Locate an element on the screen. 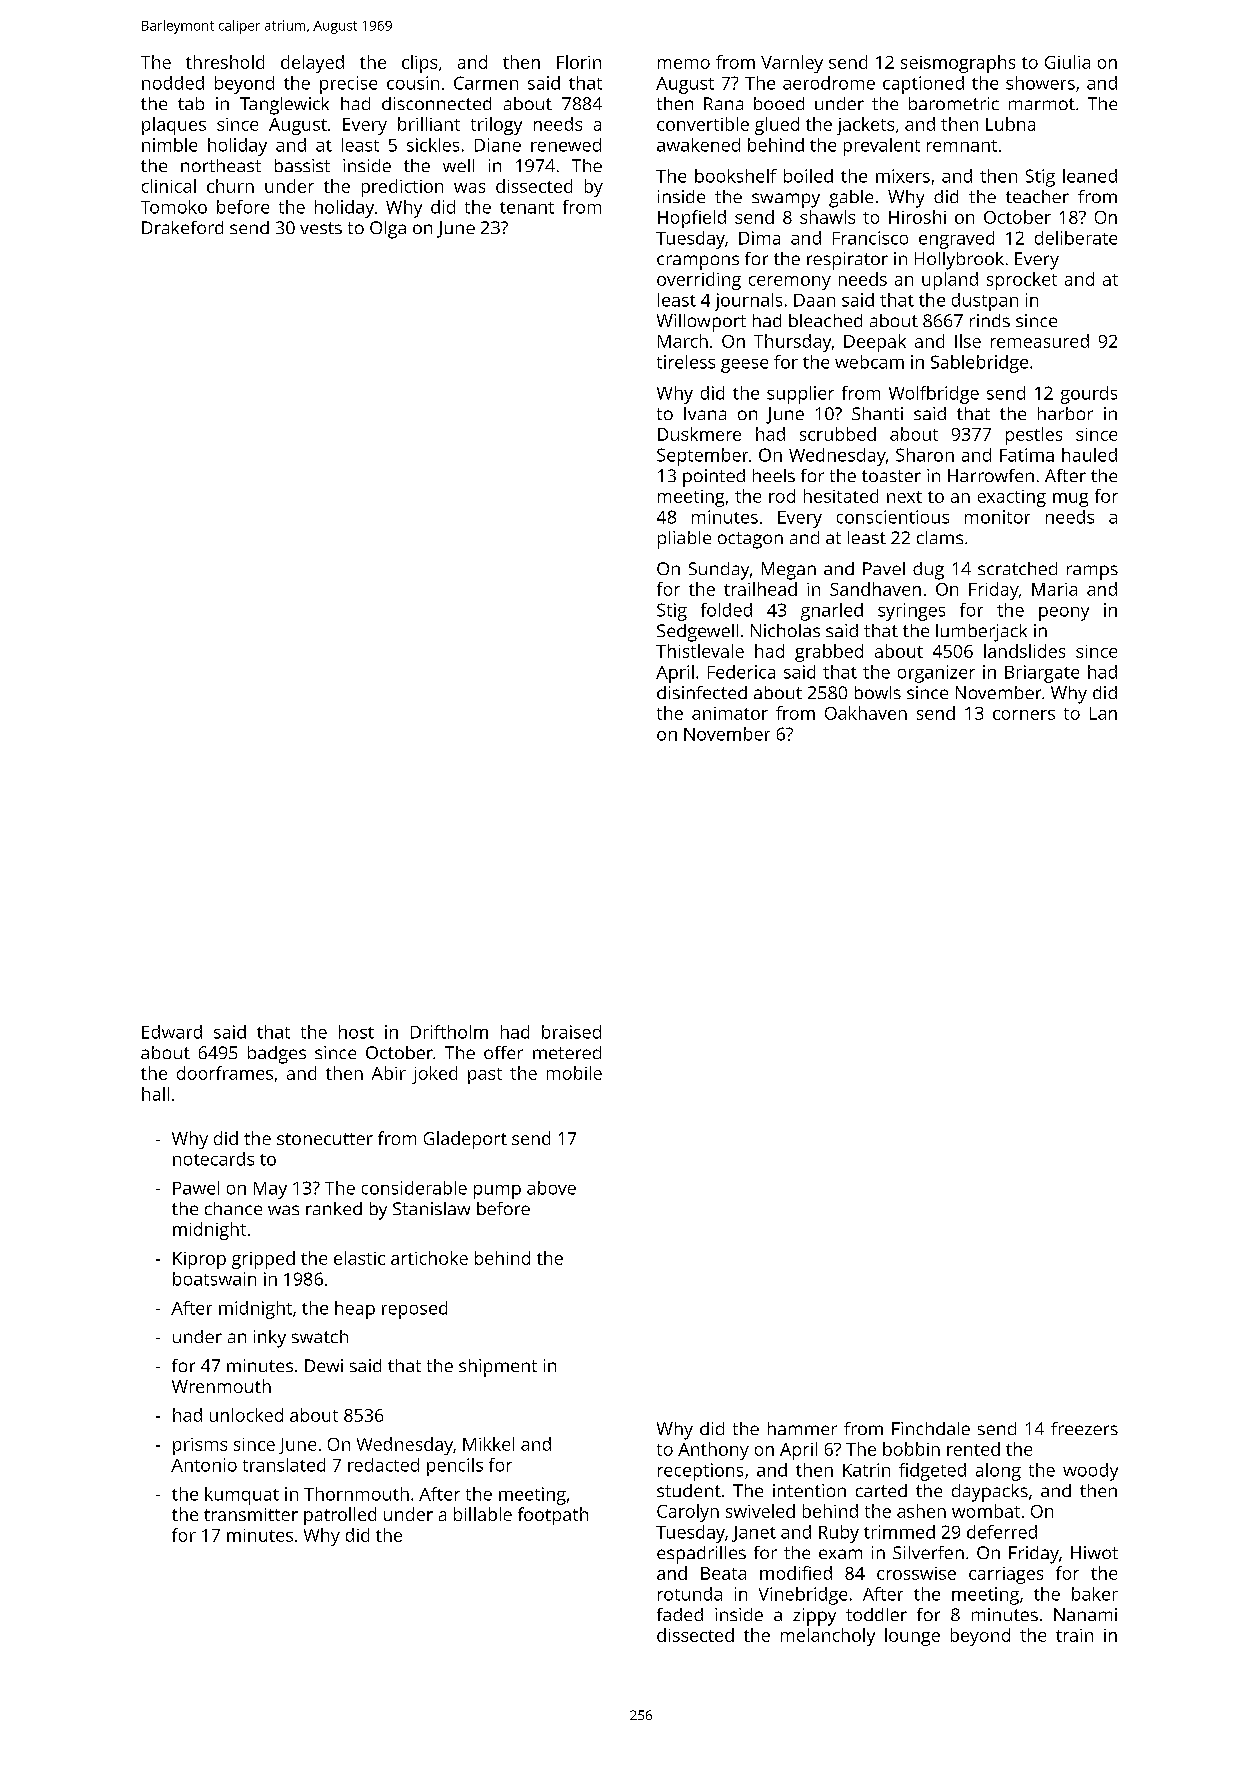 The width and height of the screenshot is (1259, 1780). Driftholm is located at coordinates (449, 1032).
